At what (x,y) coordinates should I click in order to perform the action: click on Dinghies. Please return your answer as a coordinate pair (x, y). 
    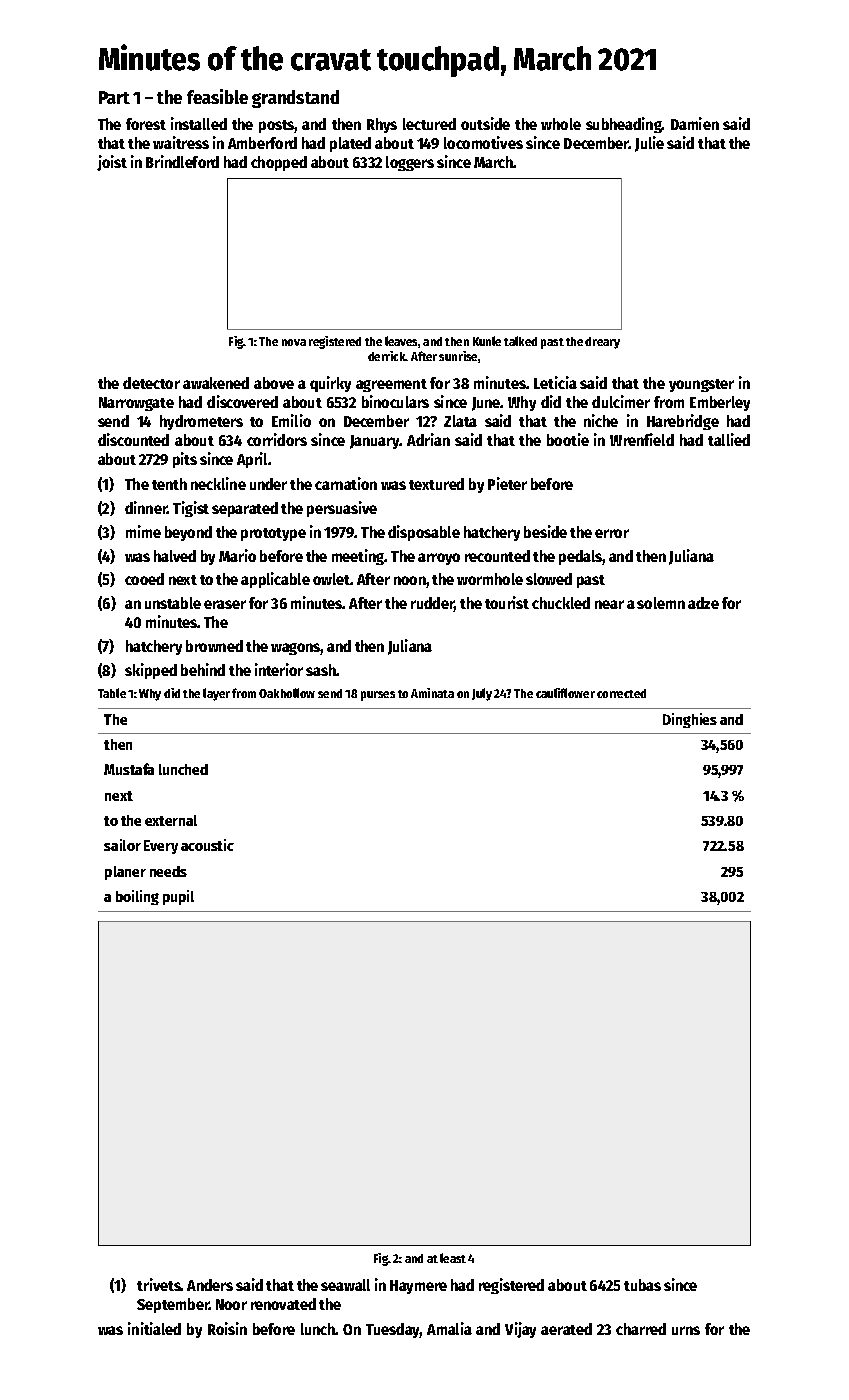
    Looking at the image, I should click on (690, 720).
